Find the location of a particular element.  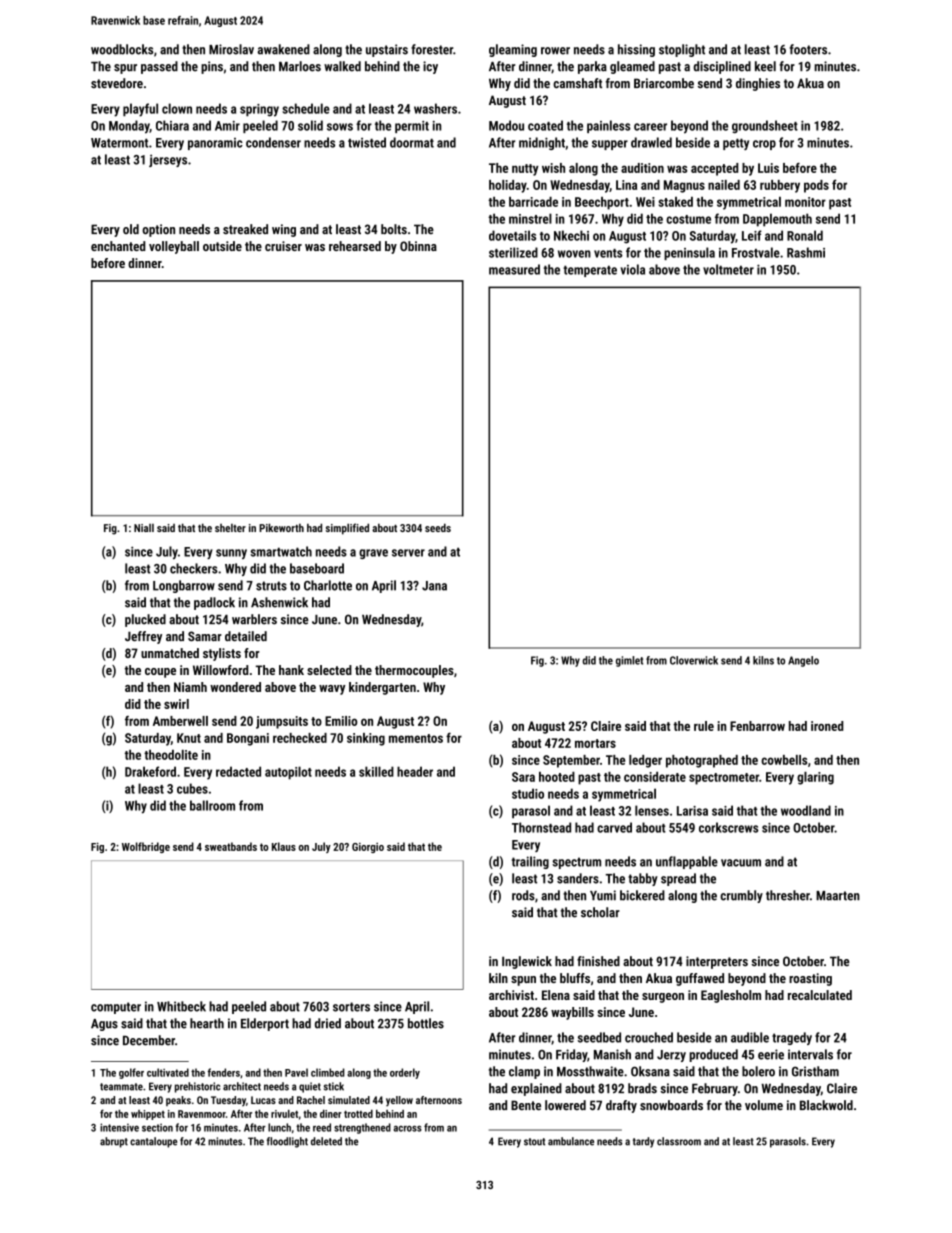

seeds is located at coordinates (438, 527).
